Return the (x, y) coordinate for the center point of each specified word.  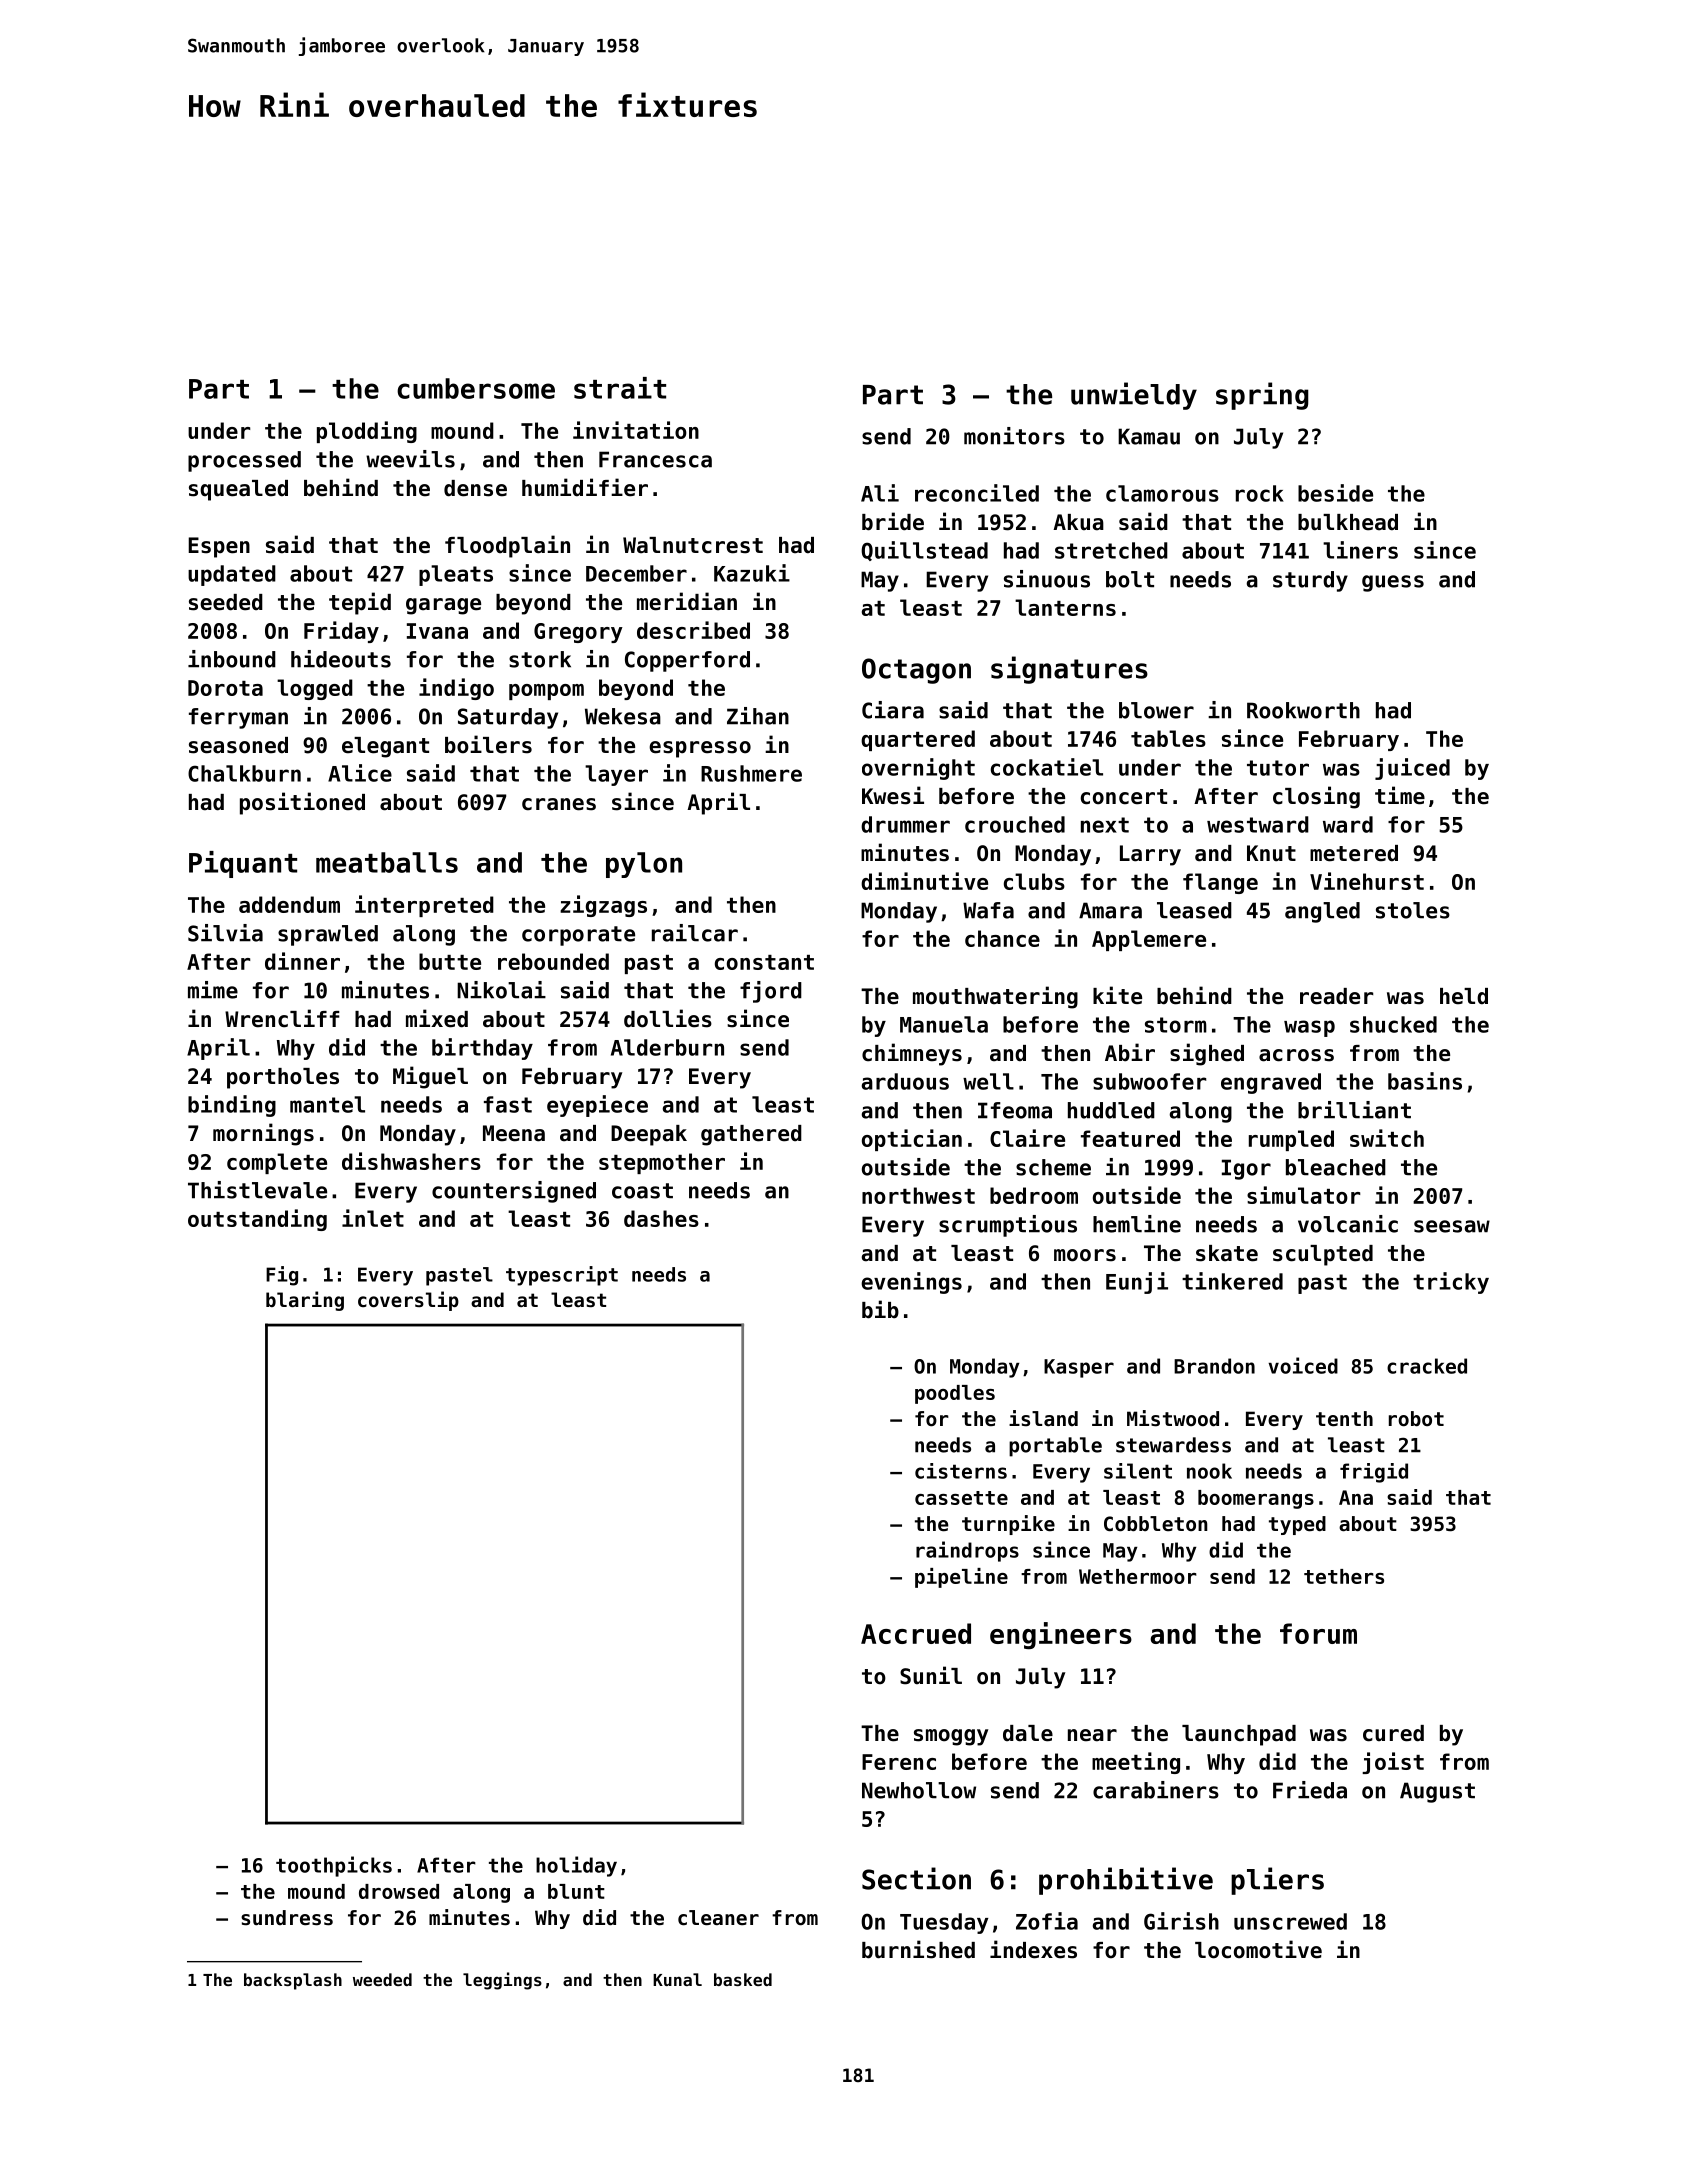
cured (1393, 1733)
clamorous (1162, 493)
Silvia (225, 933)
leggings (502, 1981)
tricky (1451, 1283)
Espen (219, 547)
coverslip (408, 1301)
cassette (961, 1498)
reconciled (977, 493)
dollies (668, 1018)
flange (1220, 883)
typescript (562, 1276)
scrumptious (1008, 1226)
